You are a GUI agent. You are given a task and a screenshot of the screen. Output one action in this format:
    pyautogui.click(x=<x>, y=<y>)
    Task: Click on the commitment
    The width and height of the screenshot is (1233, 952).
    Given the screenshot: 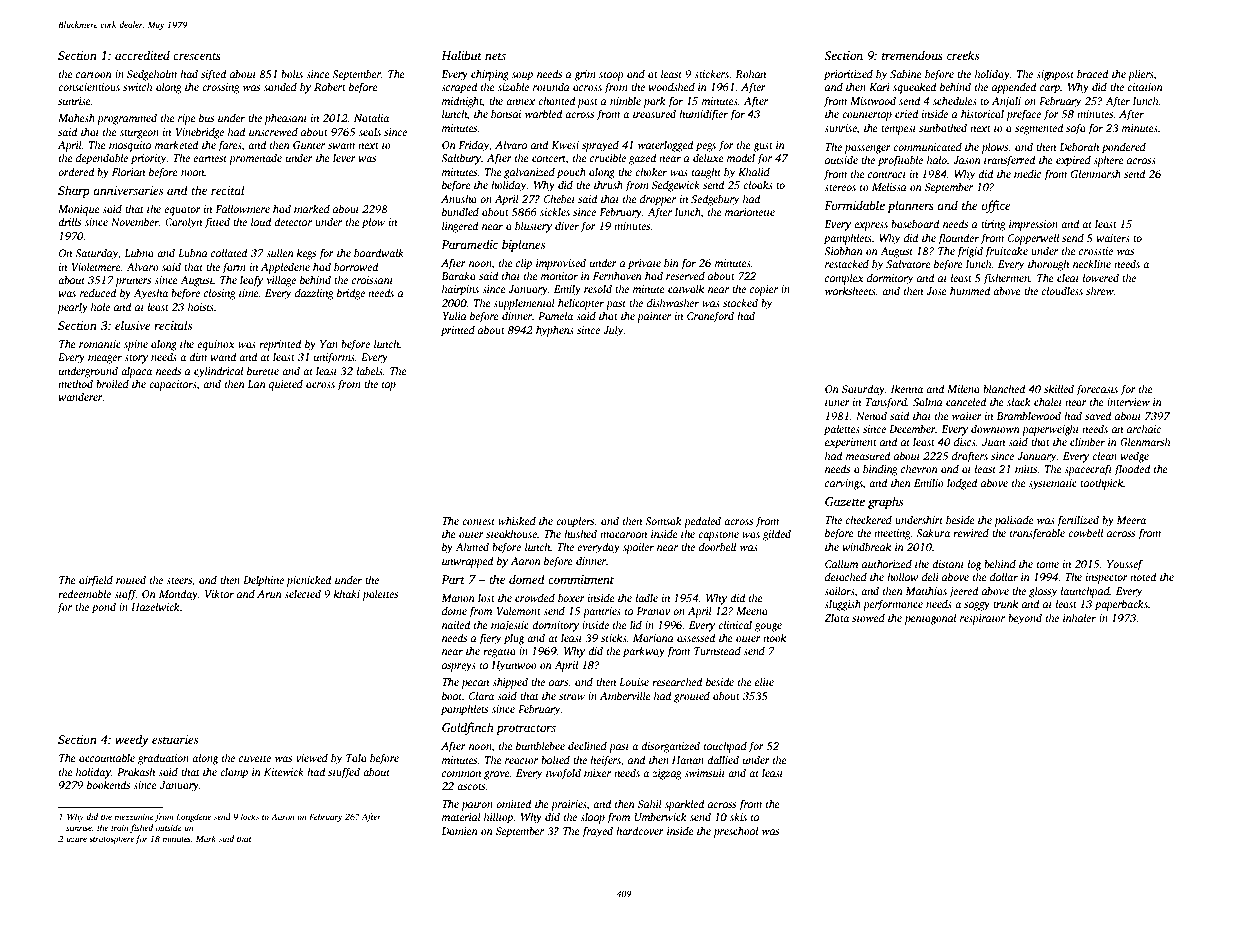 What is the action you would take?
    pyautogui.click(x=581, y=579)
